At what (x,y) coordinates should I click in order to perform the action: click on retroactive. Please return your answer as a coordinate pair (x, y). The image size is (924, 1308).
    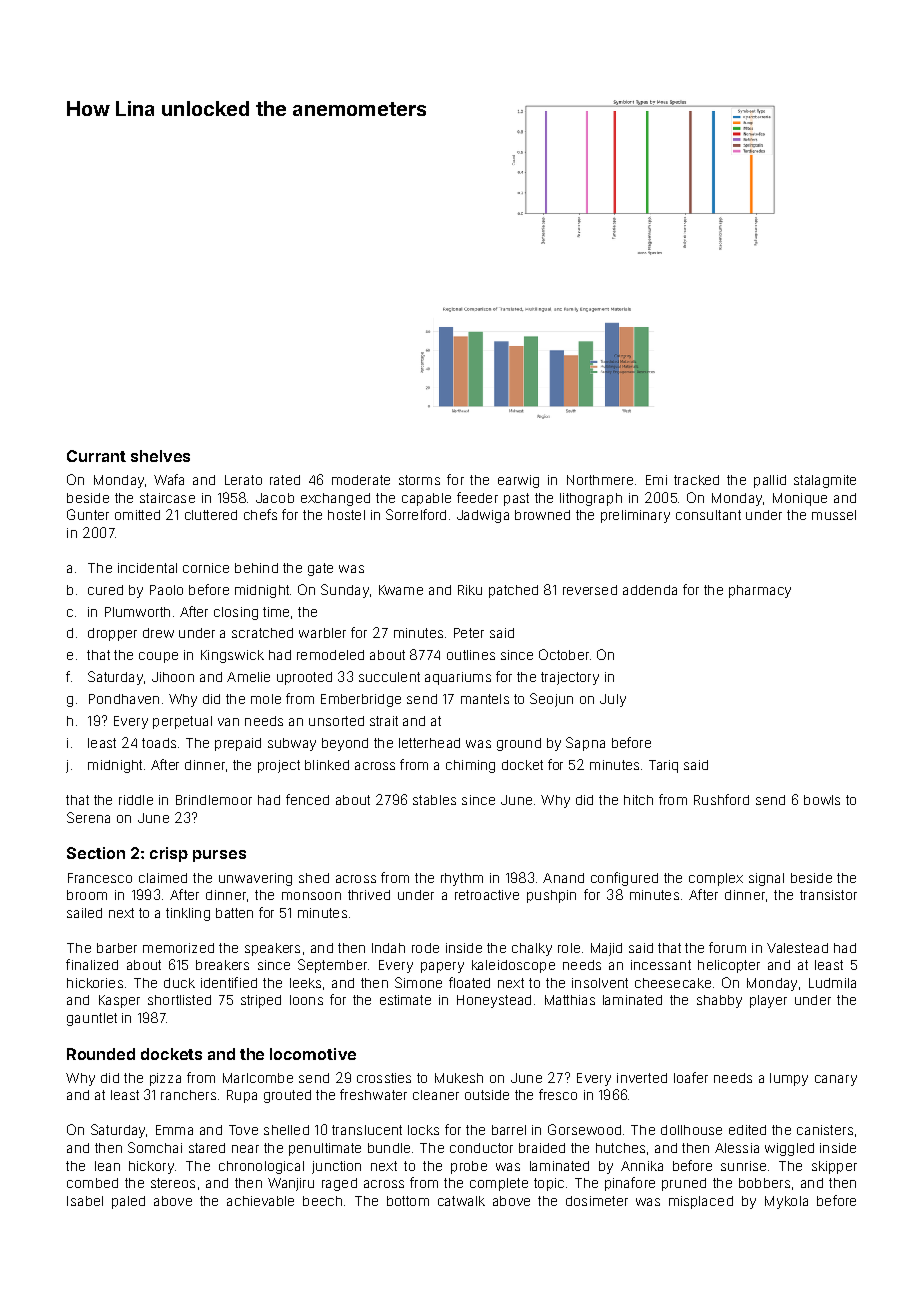
    Looking at the image, I should click on (487, 895).
